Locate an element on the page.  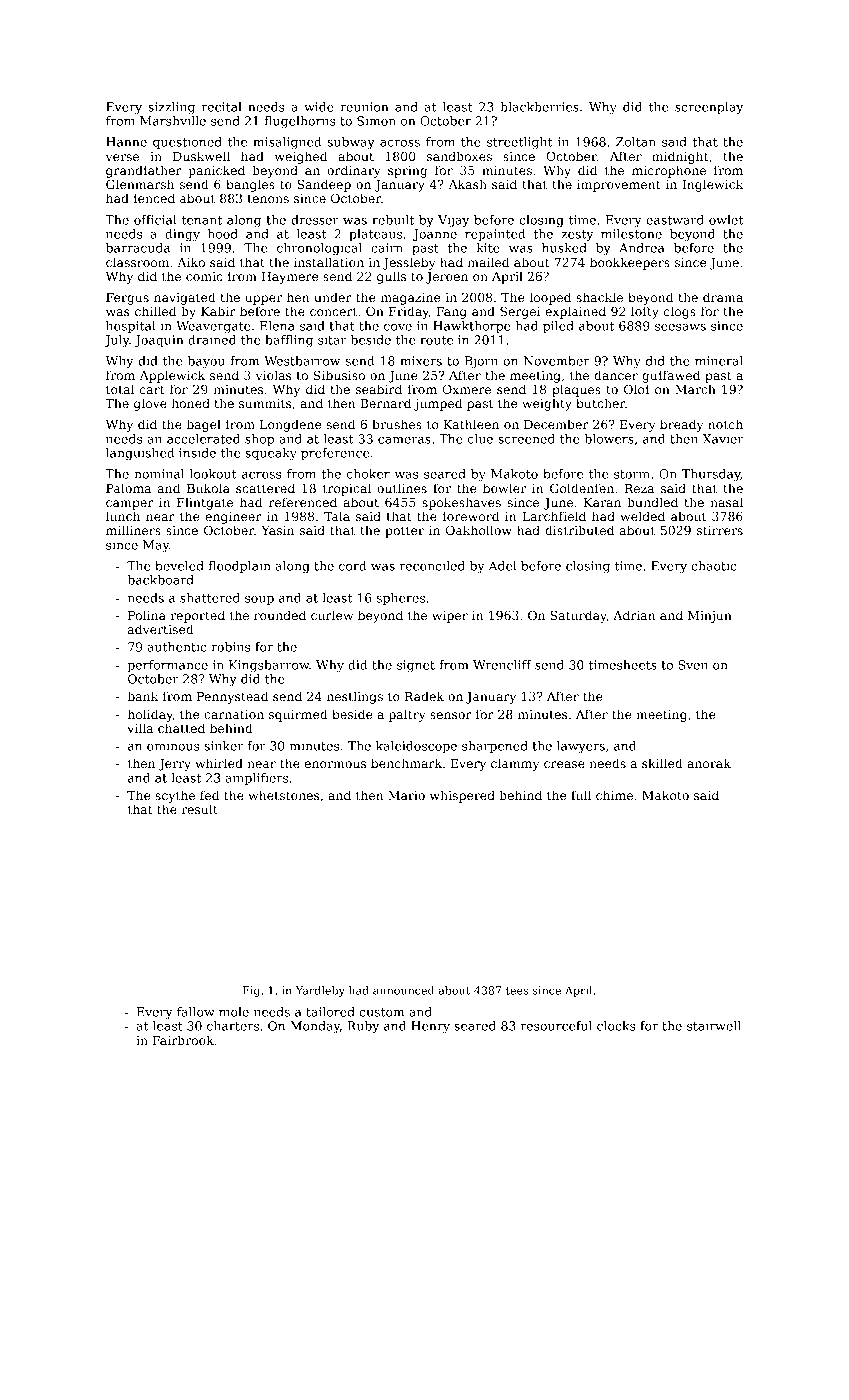
Bukola is located at coordinates (208, 488).
